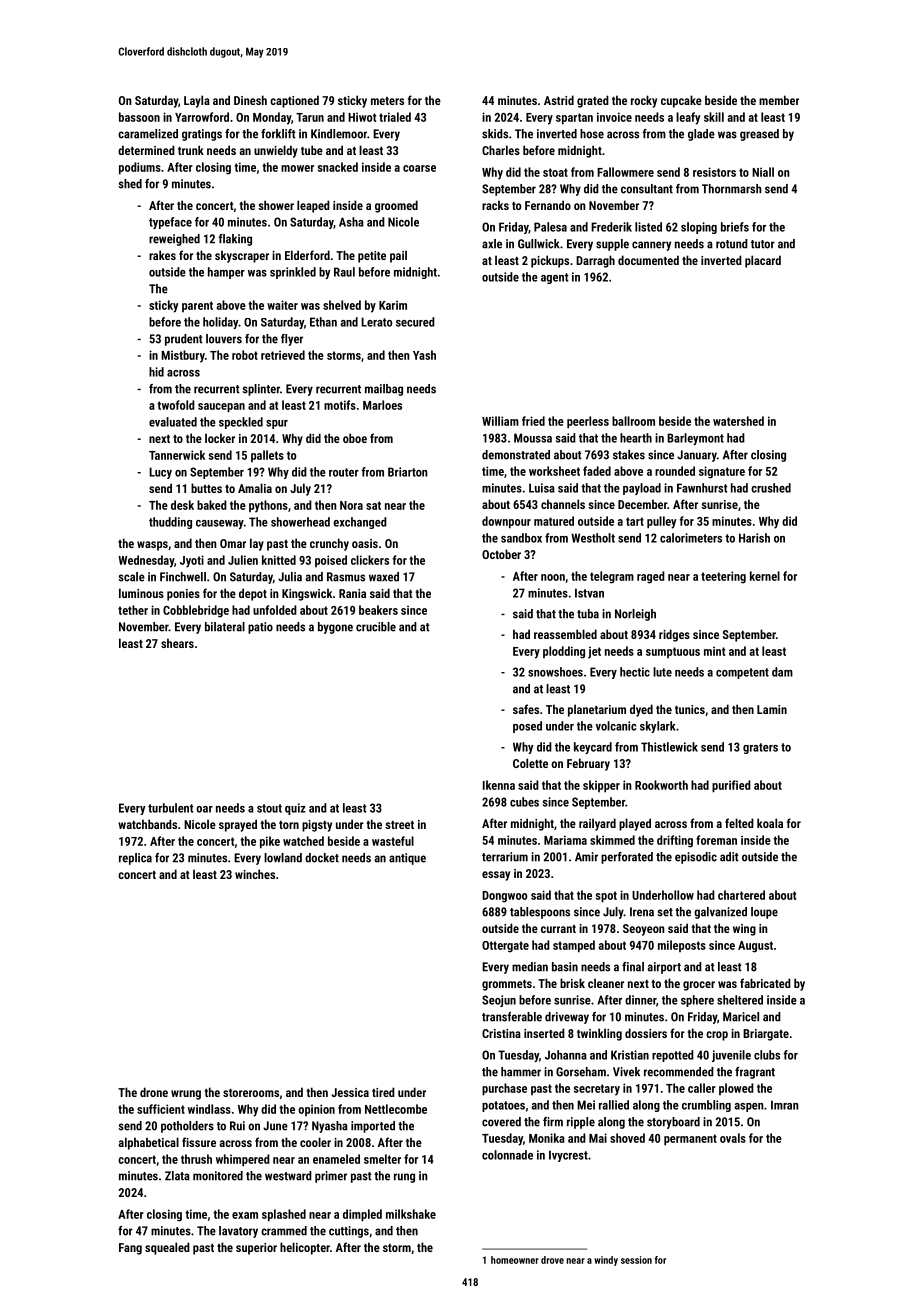 The height and width of the image is (1308, 924). Describe the element at coordinates (731, 1056) in the image. I see `juvenile` at that location.
